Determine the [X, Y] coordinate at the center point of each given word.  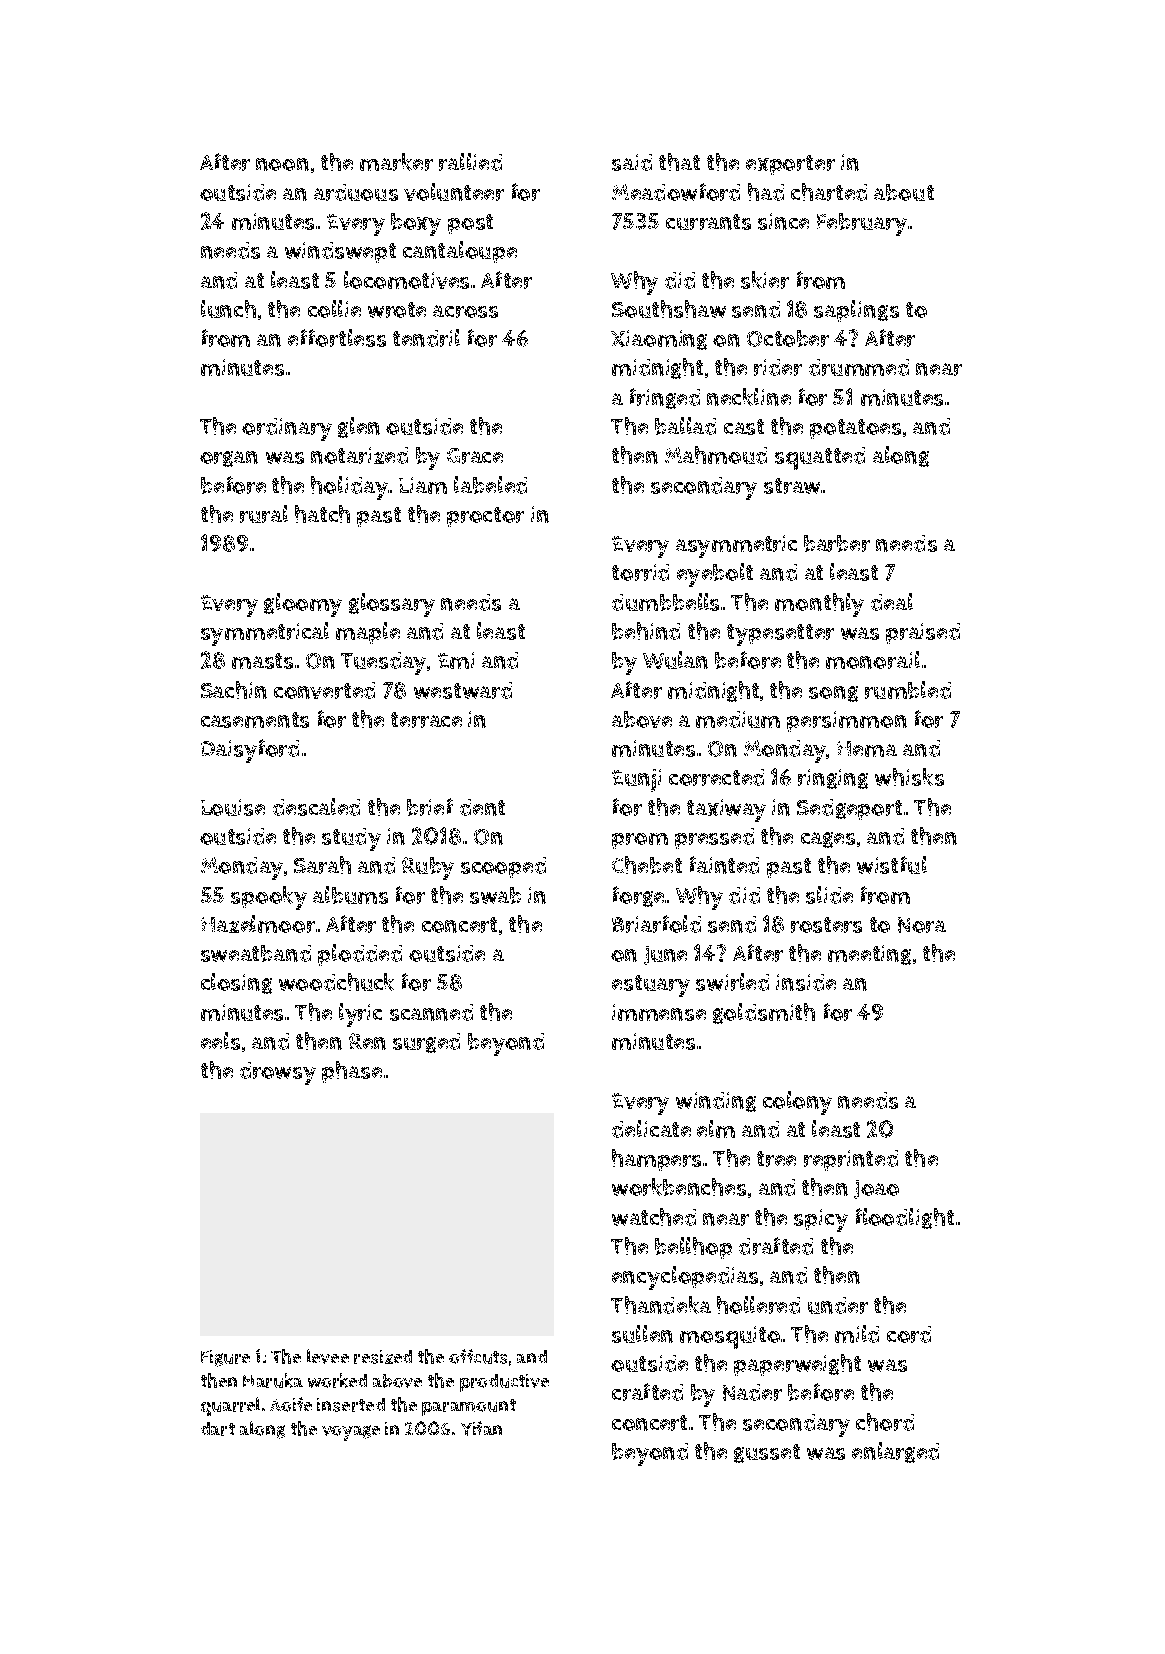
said [632, 162]
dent [482, 807]
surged [426, 1043]
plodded [360, 955]
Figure [225, 1358]
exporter [790, 165]
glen [359, 427]
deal [892, 602]
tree [776, 1159]
